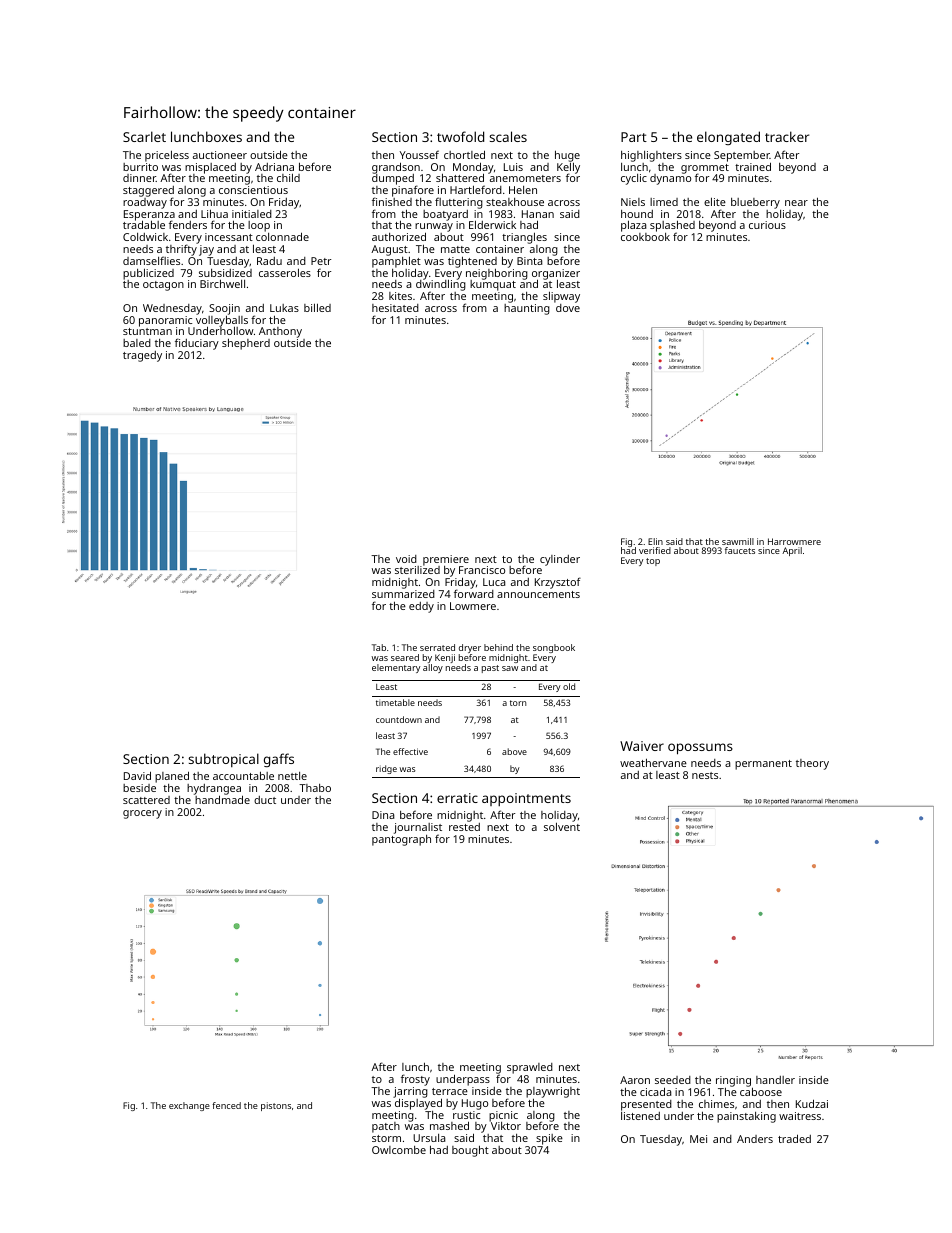  Describe the element at coordinates (401, 840) in the screenshot. I see `pantograph` at that location.
